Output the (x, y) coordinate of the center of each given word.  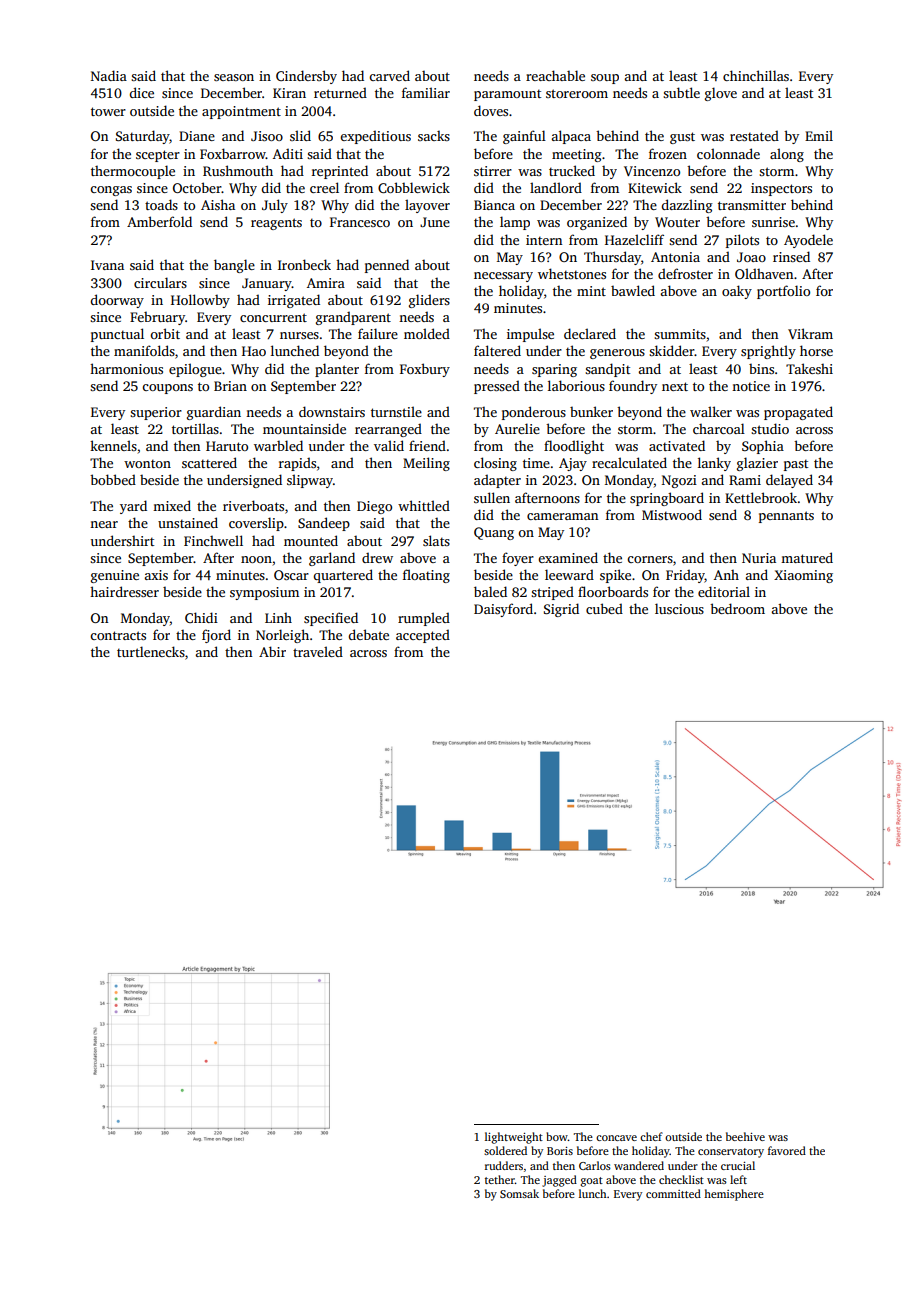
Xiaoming (803, 576)
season (234, 77)
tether (500, 1179)
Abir (272, 651)
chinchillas (756, 75)
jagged (559, 1181)
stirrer (493, 171)
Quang (494, 533)
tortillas (195, 428)
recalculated (629, 462)
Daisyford (503, 610)
